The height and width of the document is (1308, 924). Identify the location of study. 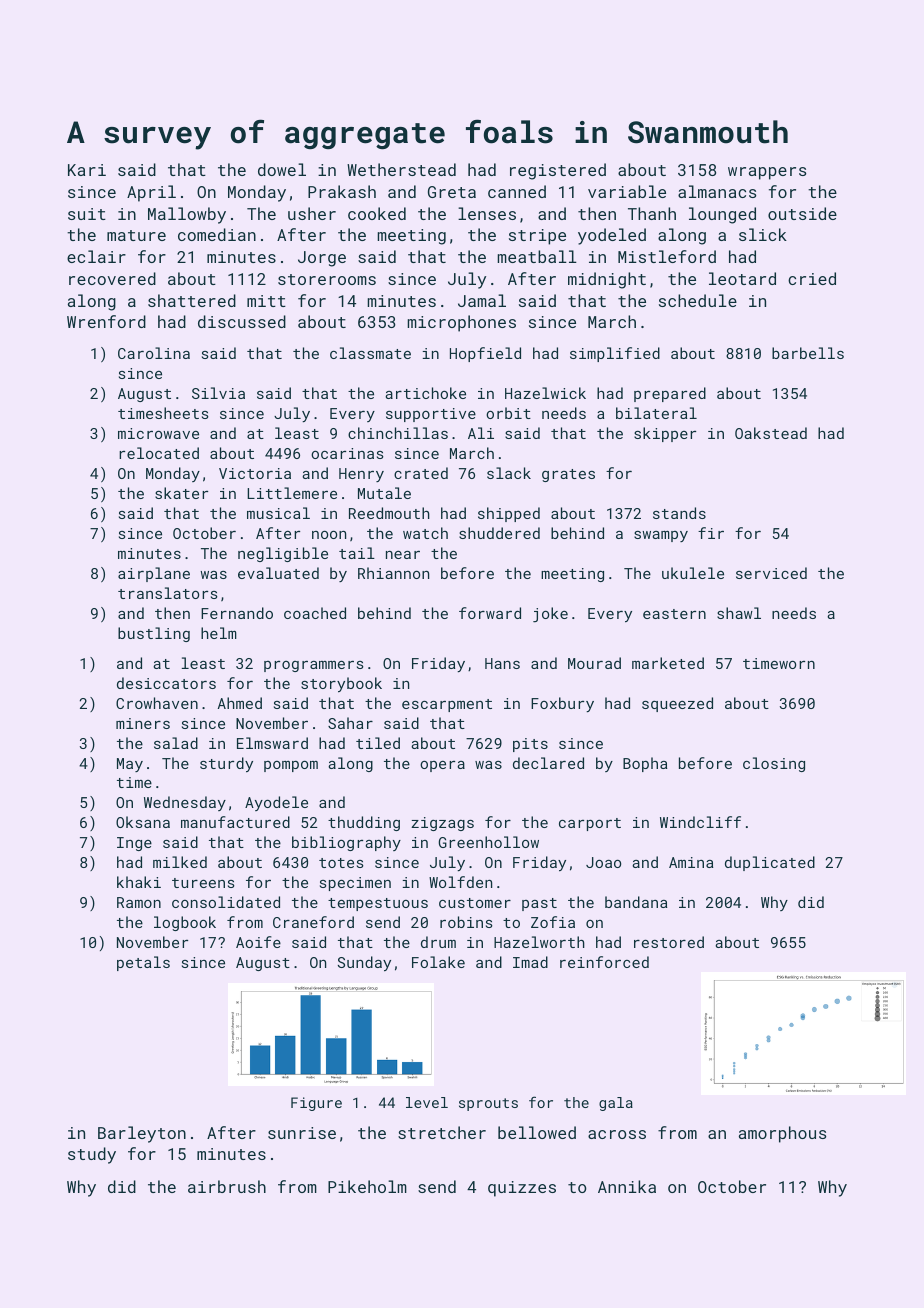
(92, 1155).
